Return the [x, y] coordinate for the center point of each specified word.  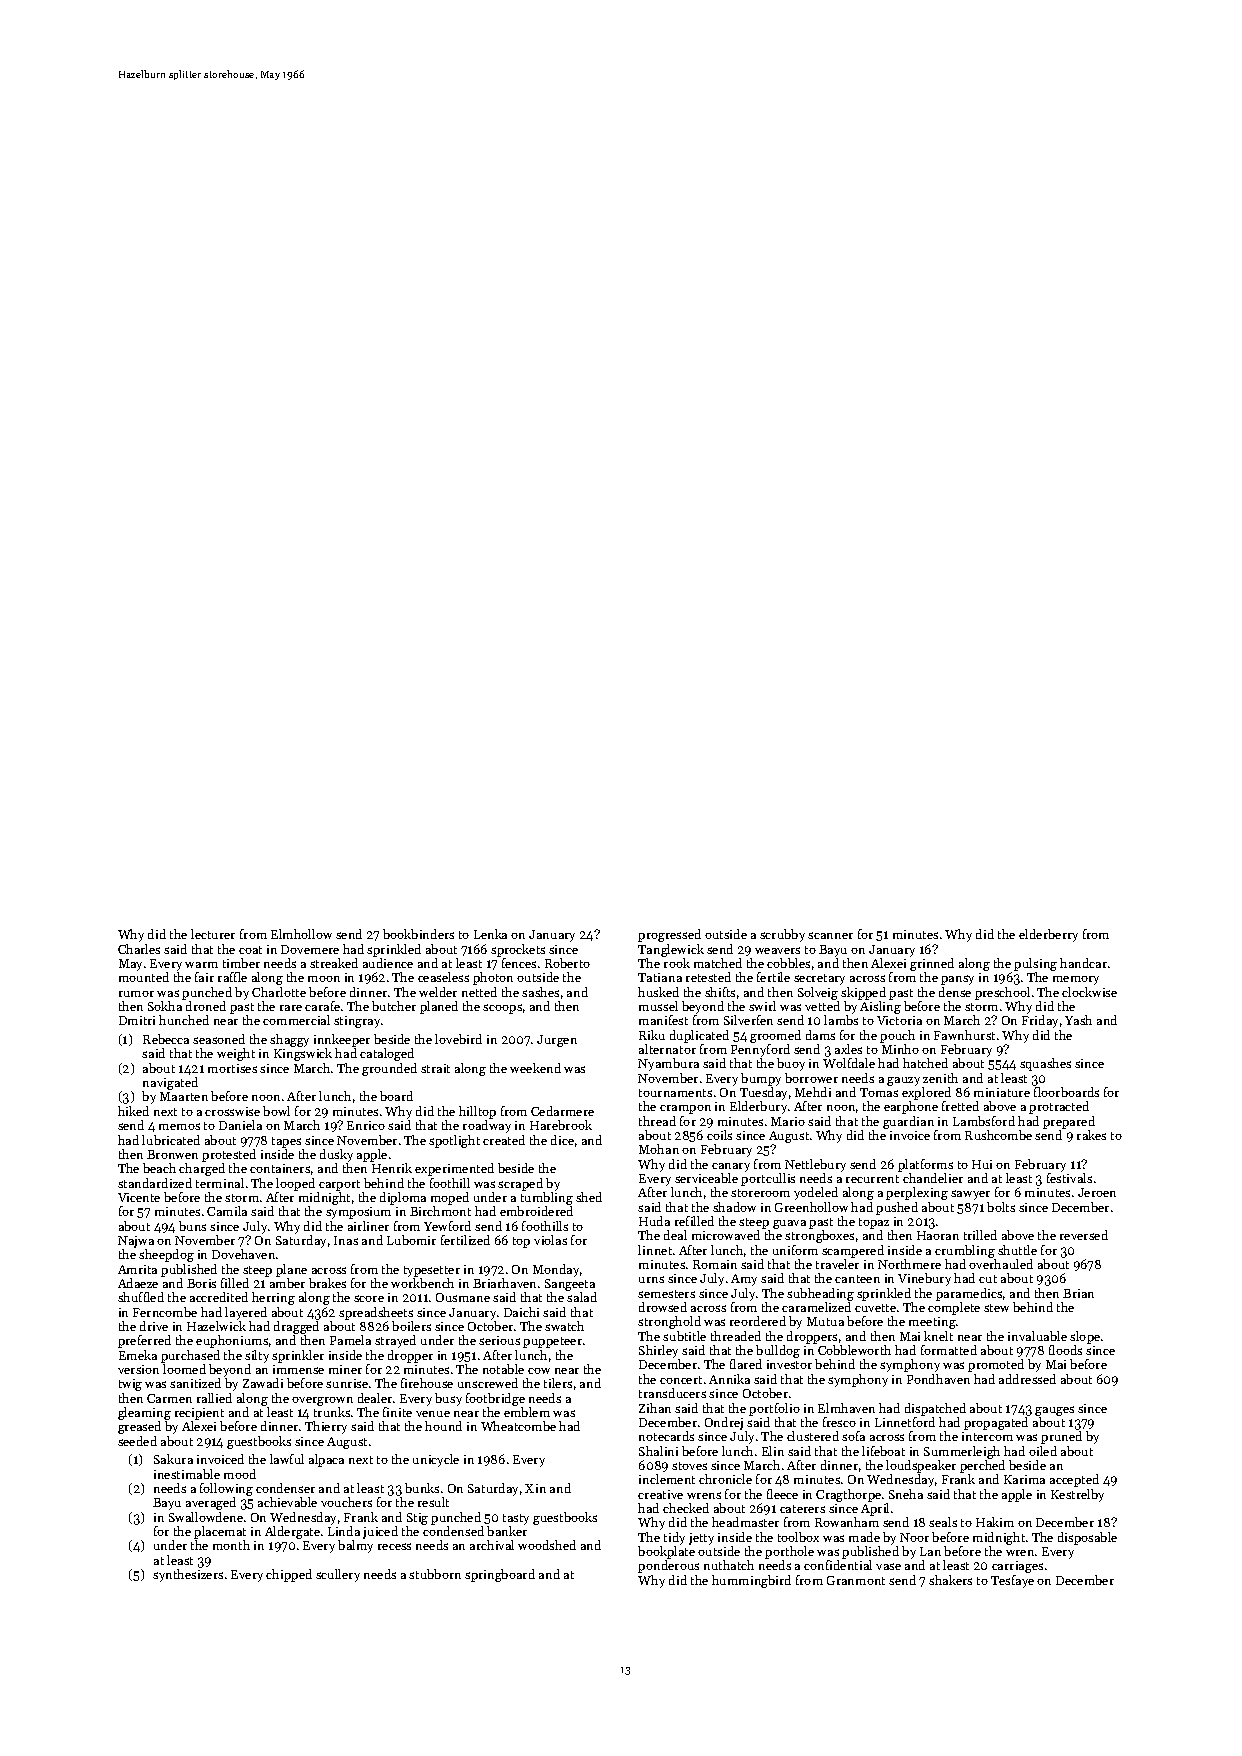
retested [708, 977]
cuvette [875, 1308]
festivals [1069, 1178]
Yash [1078, 1020]
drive [154, 1326]
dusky [336, 1155]
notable [503, 1369]
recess [394, 1546]
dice [562, 1140]
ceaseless [443, 977]
